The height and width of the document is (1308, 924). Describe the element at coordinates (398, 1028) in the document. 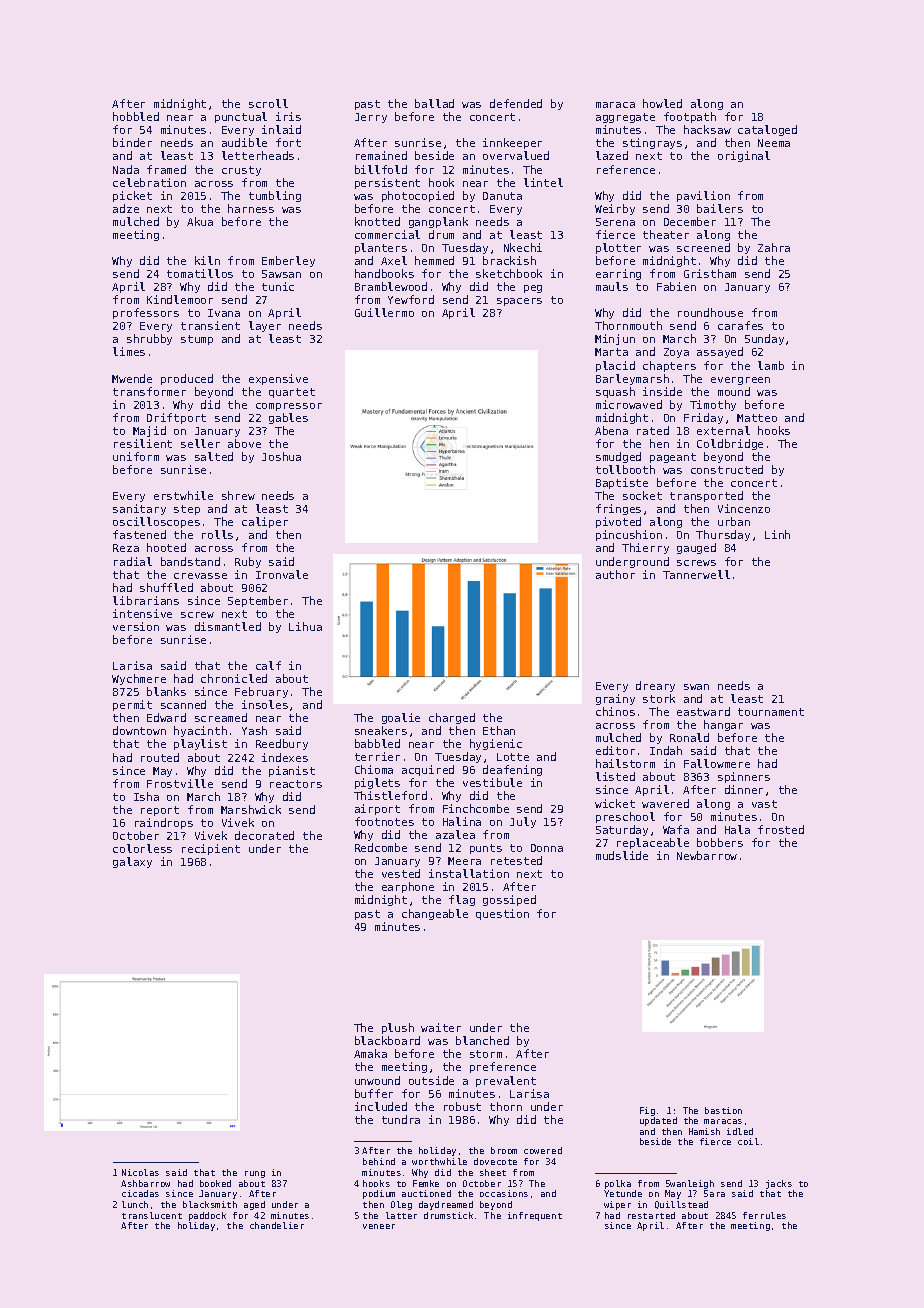

I see `plush` at that location.
